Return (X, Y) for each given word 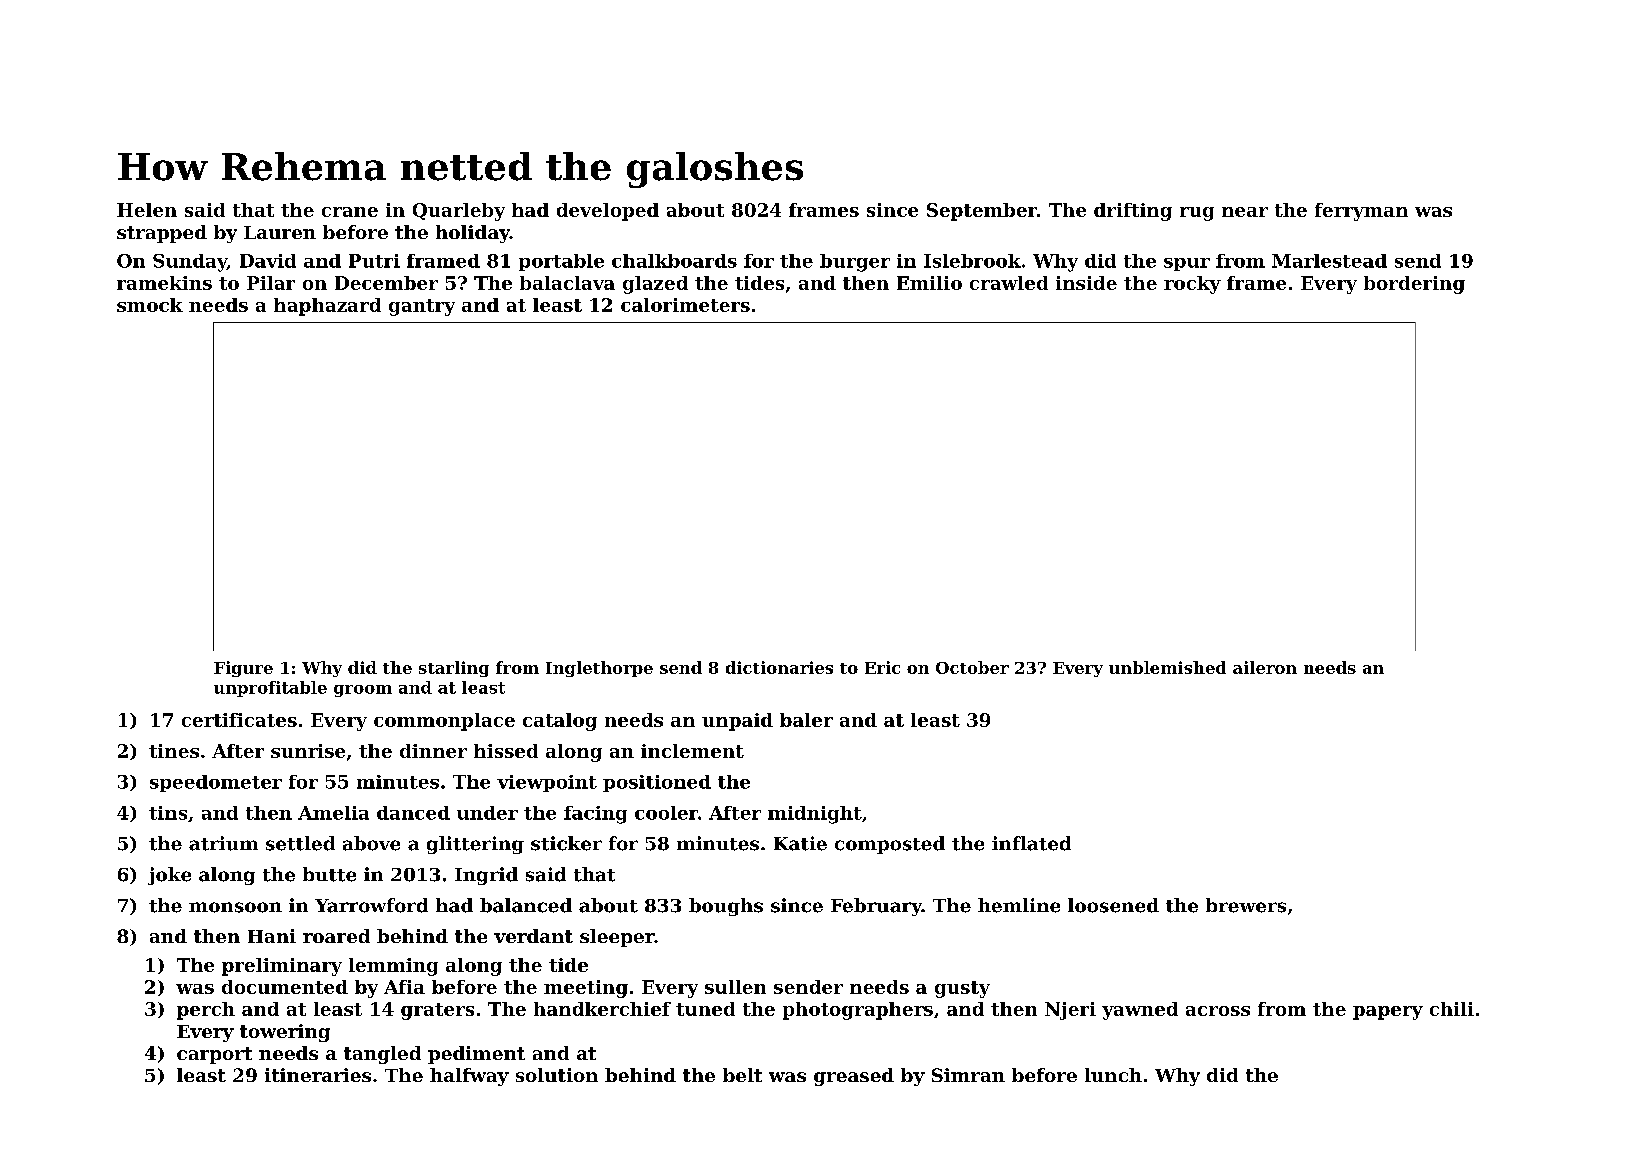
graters (437, 1011)
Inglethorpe (599, 669)
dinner (433, 751)
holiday (473, 234)
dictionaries (779, 667)
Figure (243, 669)
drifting (1133, 212)
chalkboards (674, 261)
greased (854, 1077)
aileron (1265, 667)
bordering (1414, 285)
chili (1452, 1009)
